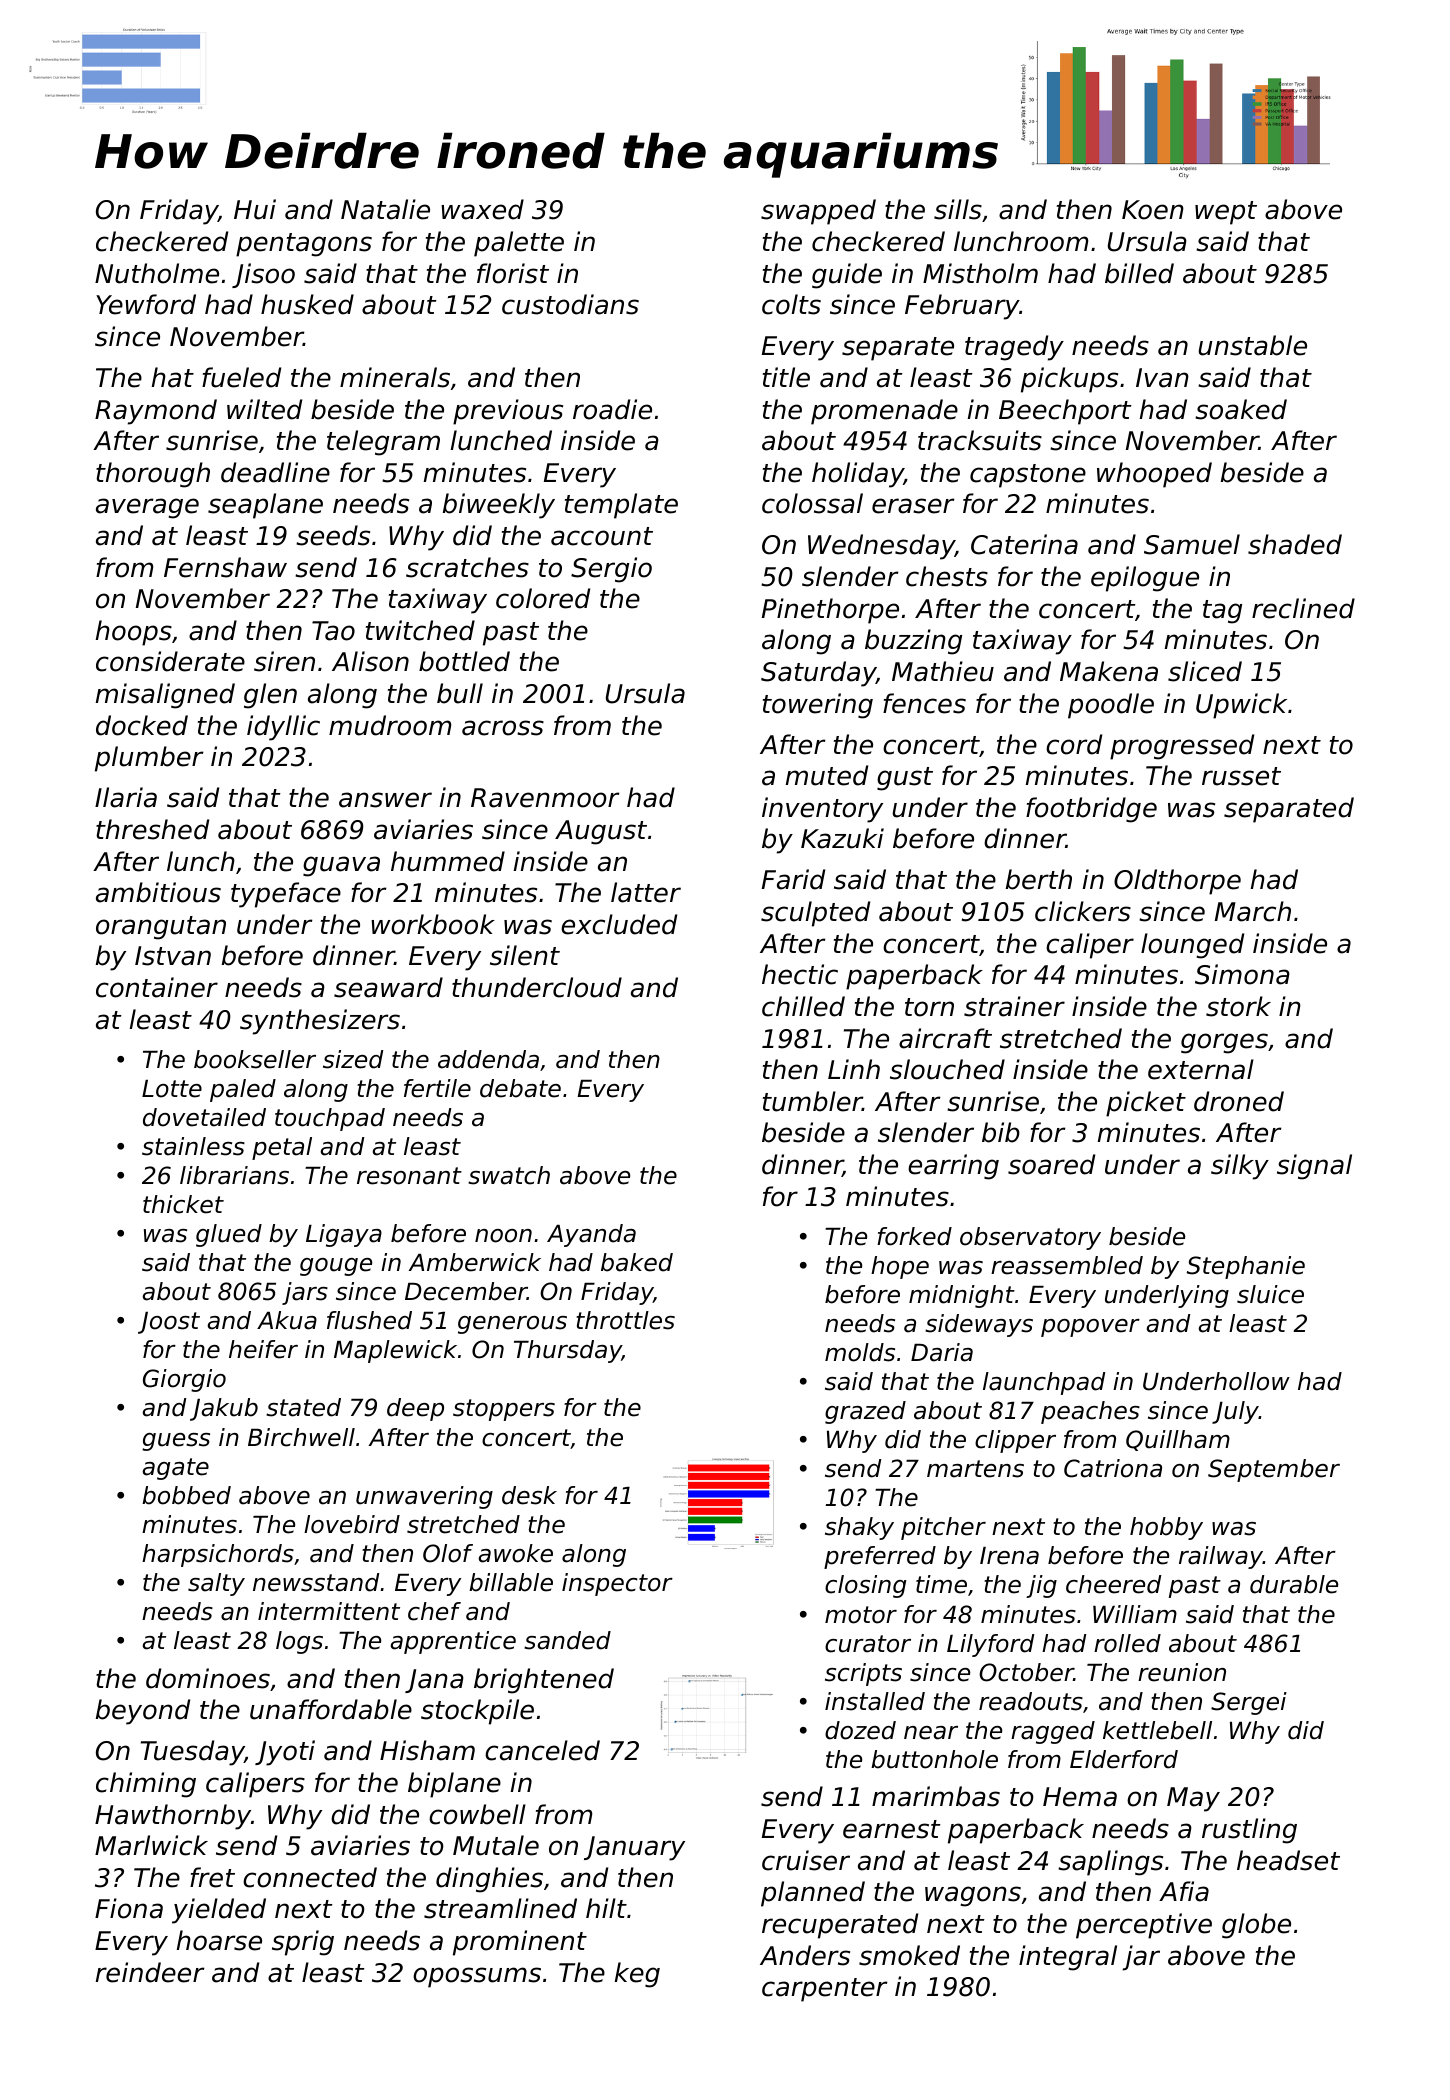 This document has width=1450, height=2100. What do you see at coordinates (263, 275) in the document?
I see `Jisoo` at bounding box center [263, 275].
